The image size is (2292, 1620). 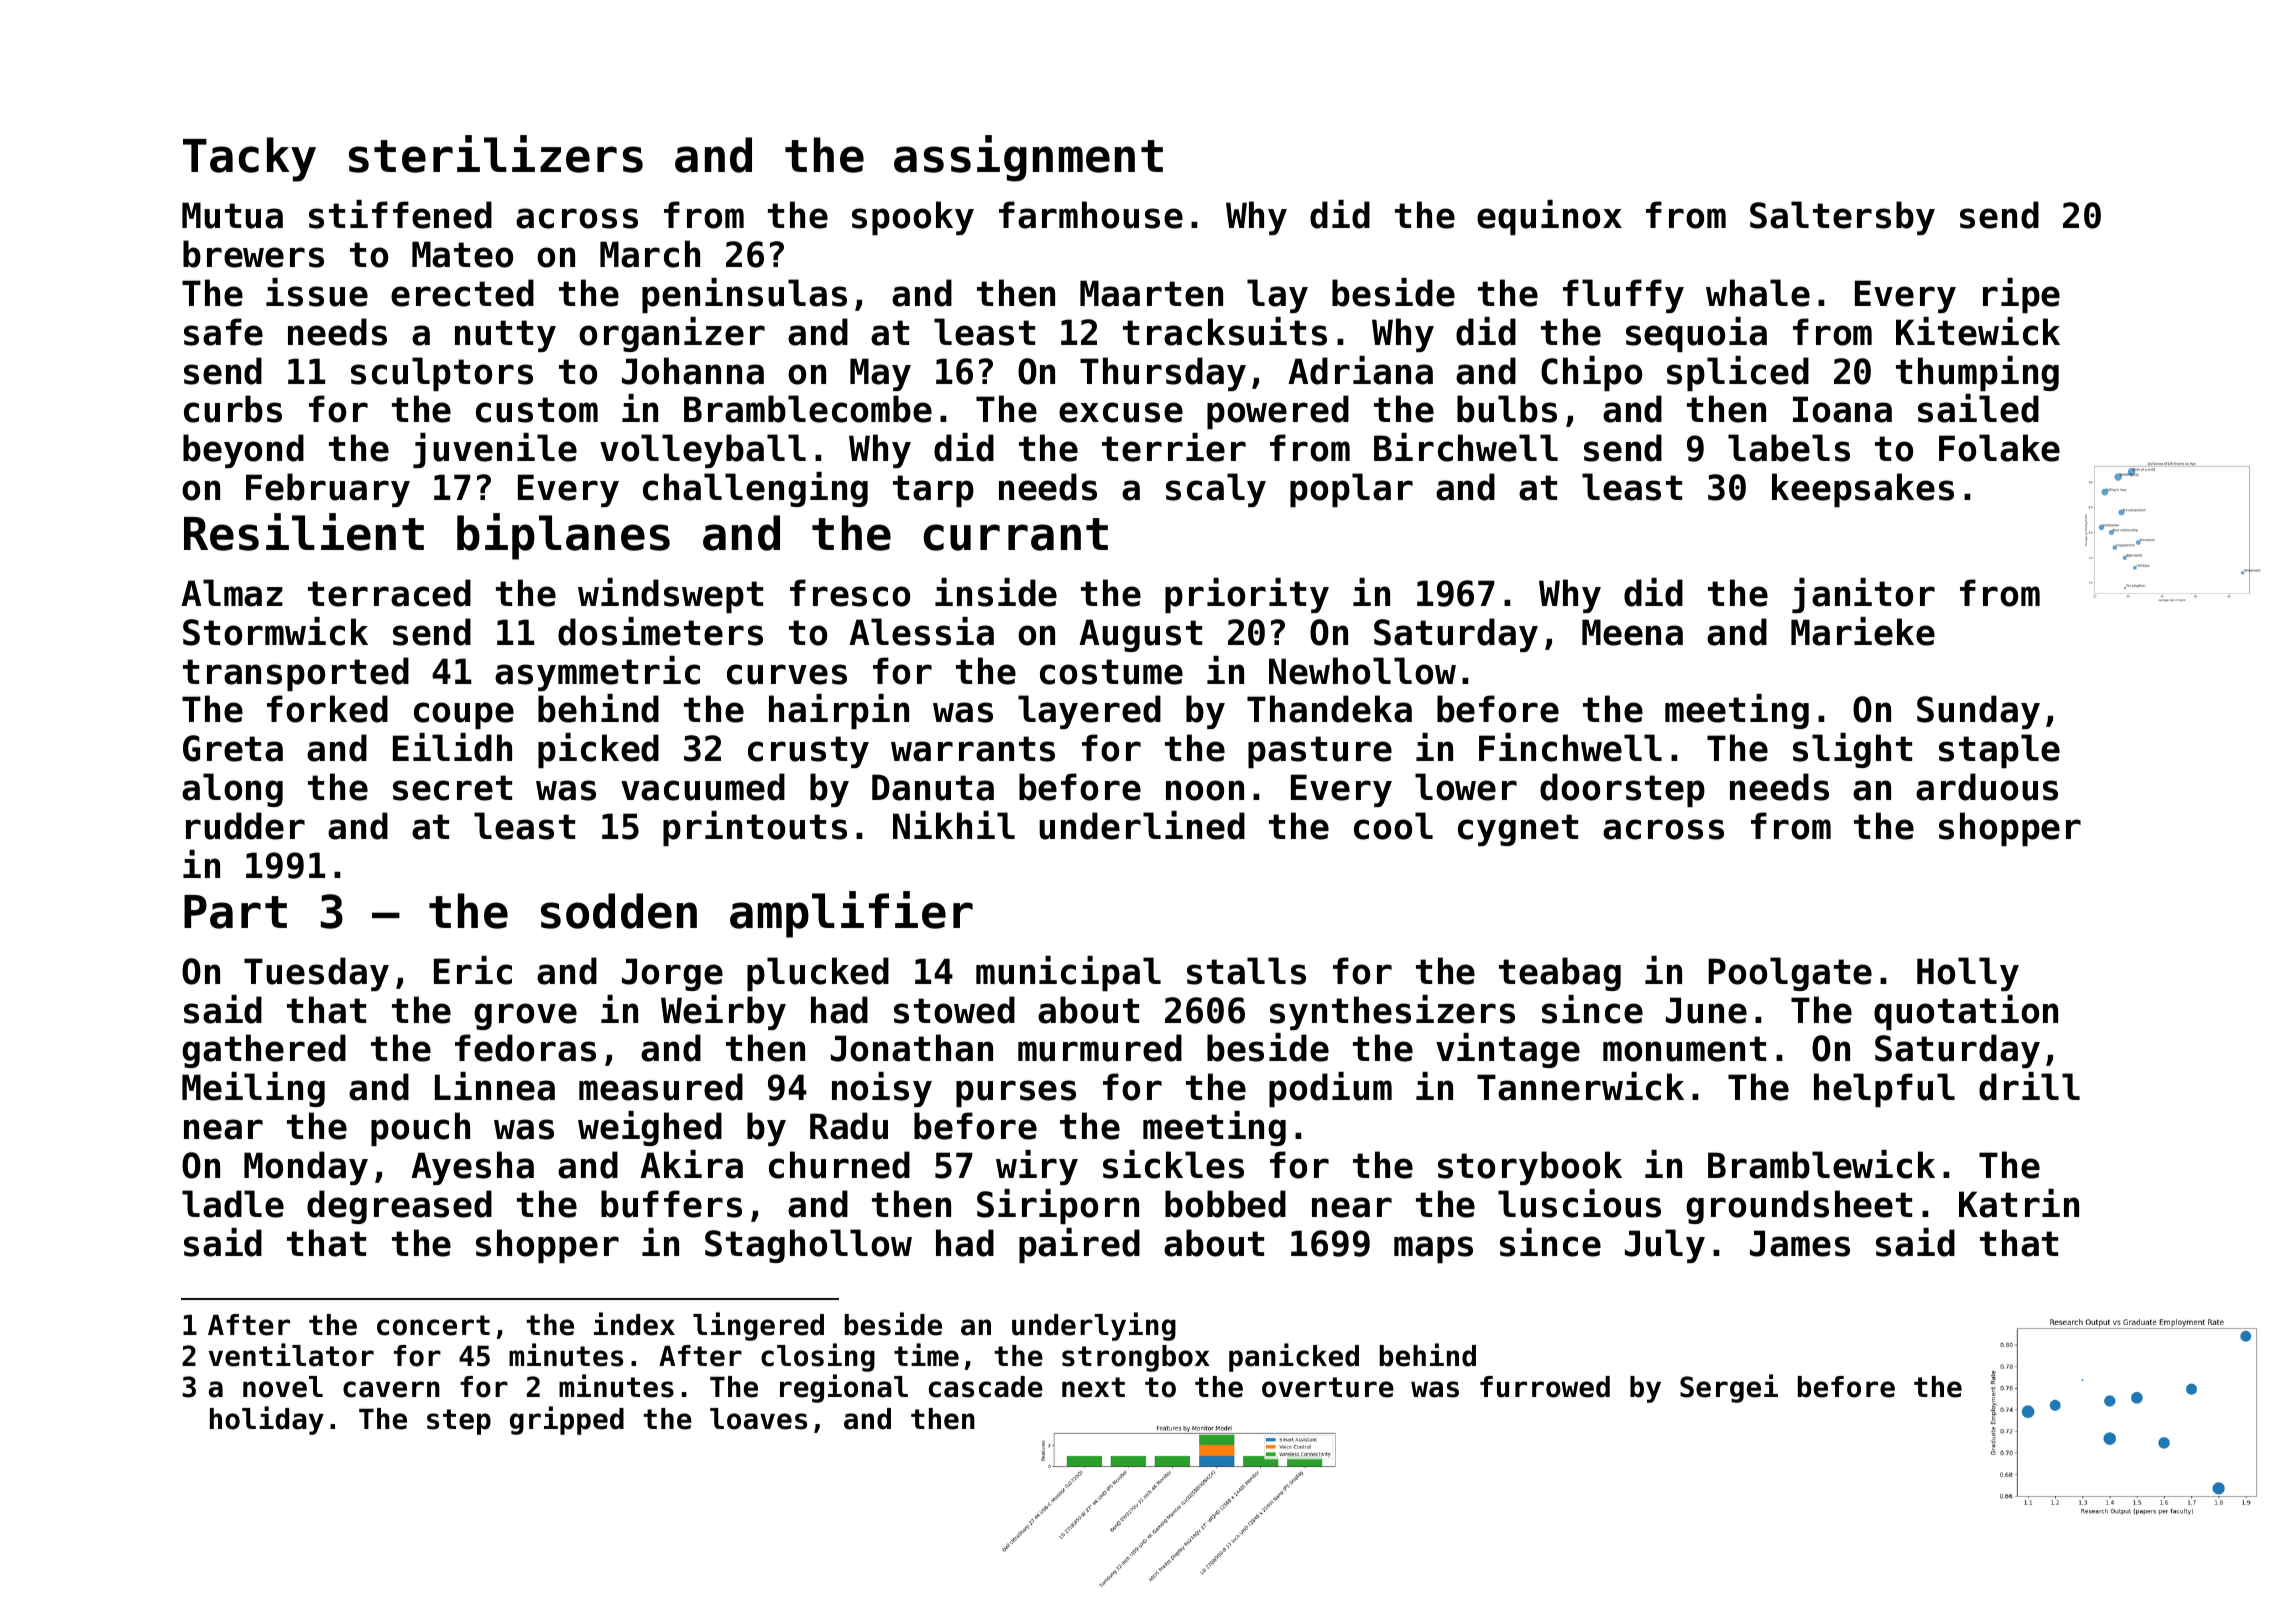 What do you see at coordinates (1549, 217) in the screenshot?
I see `equinox` at bounding box center [1549, 217].
